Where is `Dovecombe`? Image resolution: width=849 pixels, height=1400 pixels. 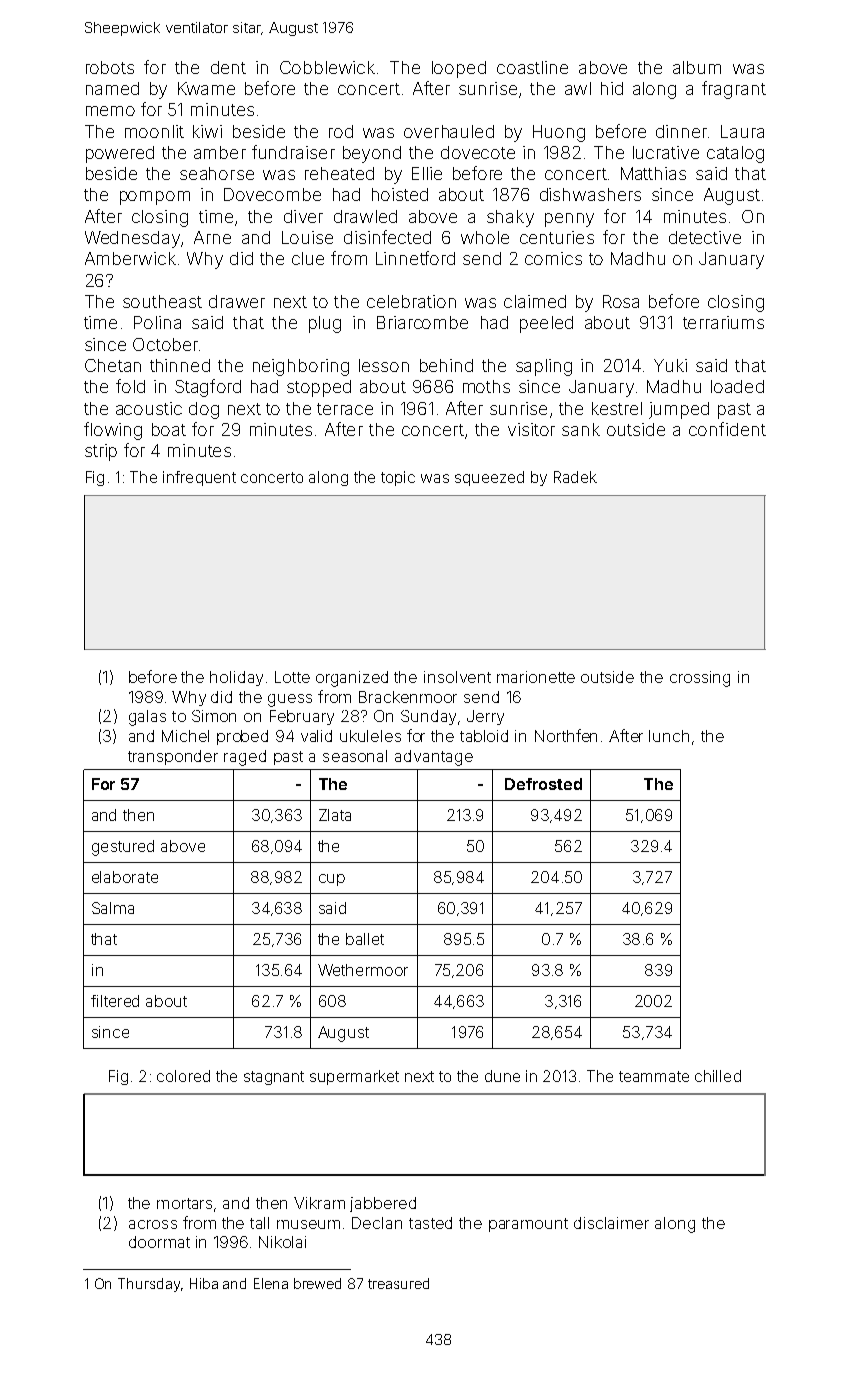 Dovecombe is located at coordinates (272, 194).
